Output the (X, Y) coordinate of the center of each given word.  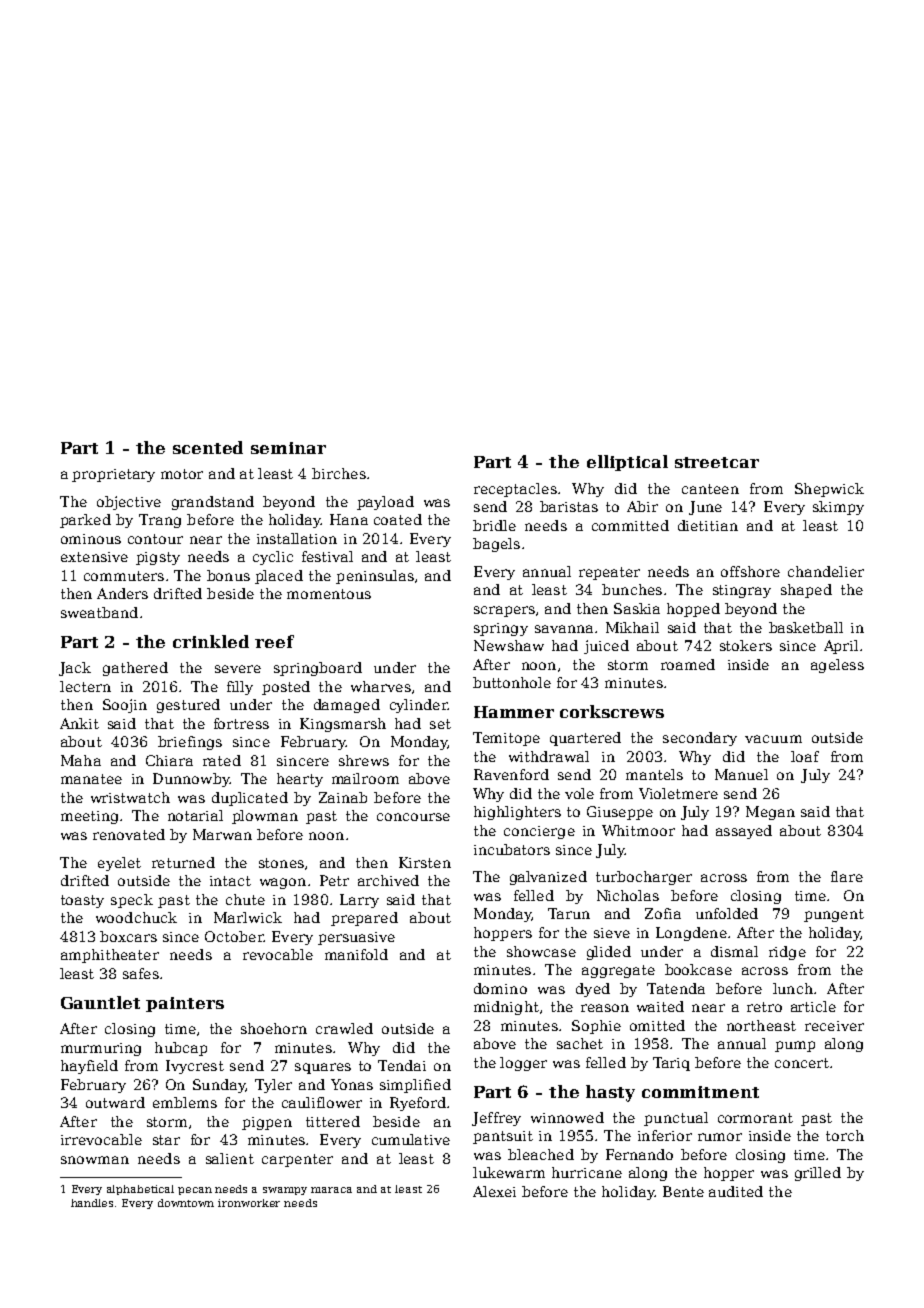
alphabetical (140, 1190)
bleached (541, 1154)
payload (385, 503)
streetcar (717, 462)
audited (736, 1191)
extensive (94, 557)
